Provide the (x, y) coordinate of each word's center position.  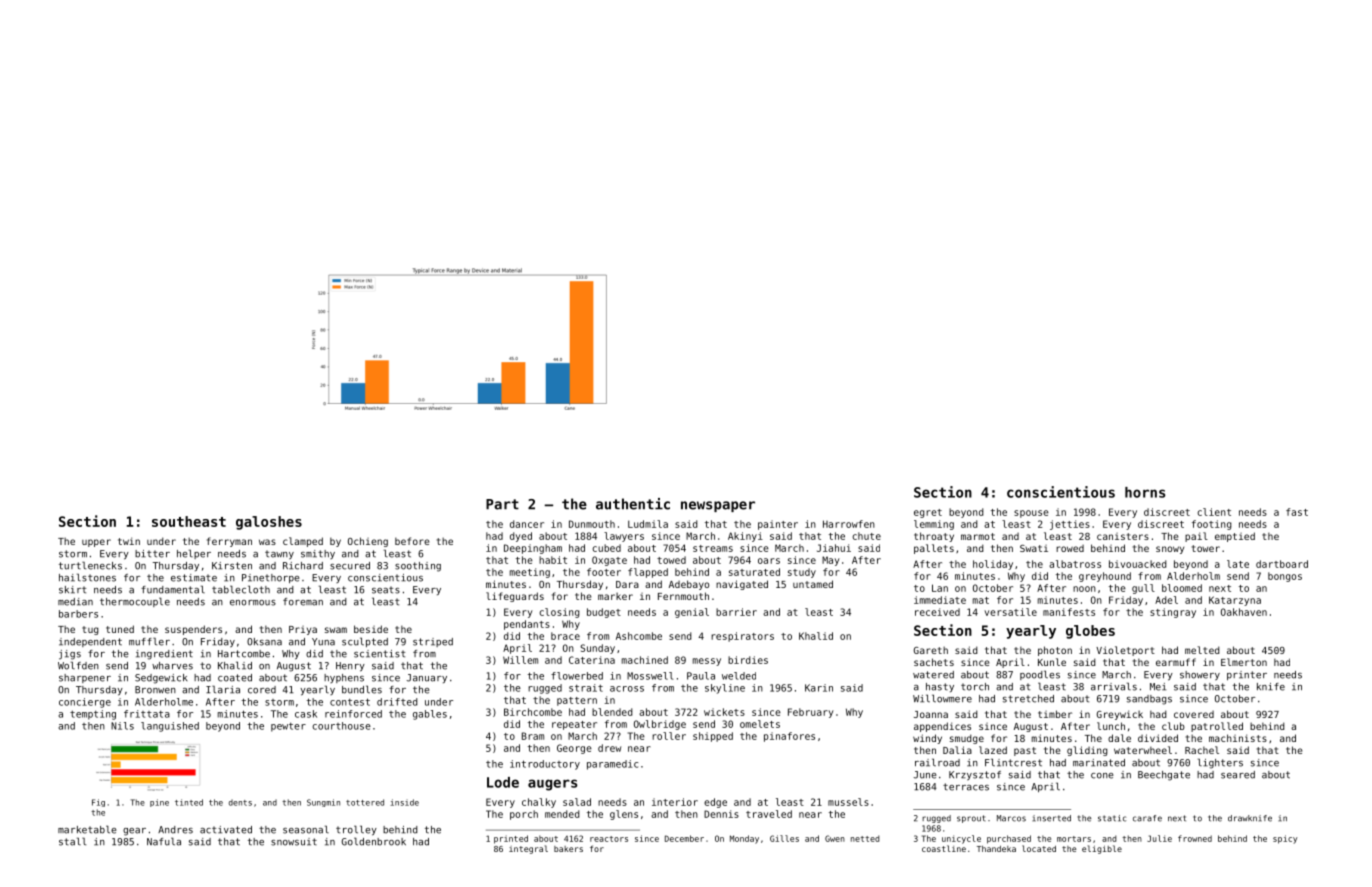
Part (502, 504)
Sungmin (323, 803)
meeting (530, 573)
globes (1090, 632)
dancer (527, 524)
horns (1145, 492)
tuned (120, 629)
